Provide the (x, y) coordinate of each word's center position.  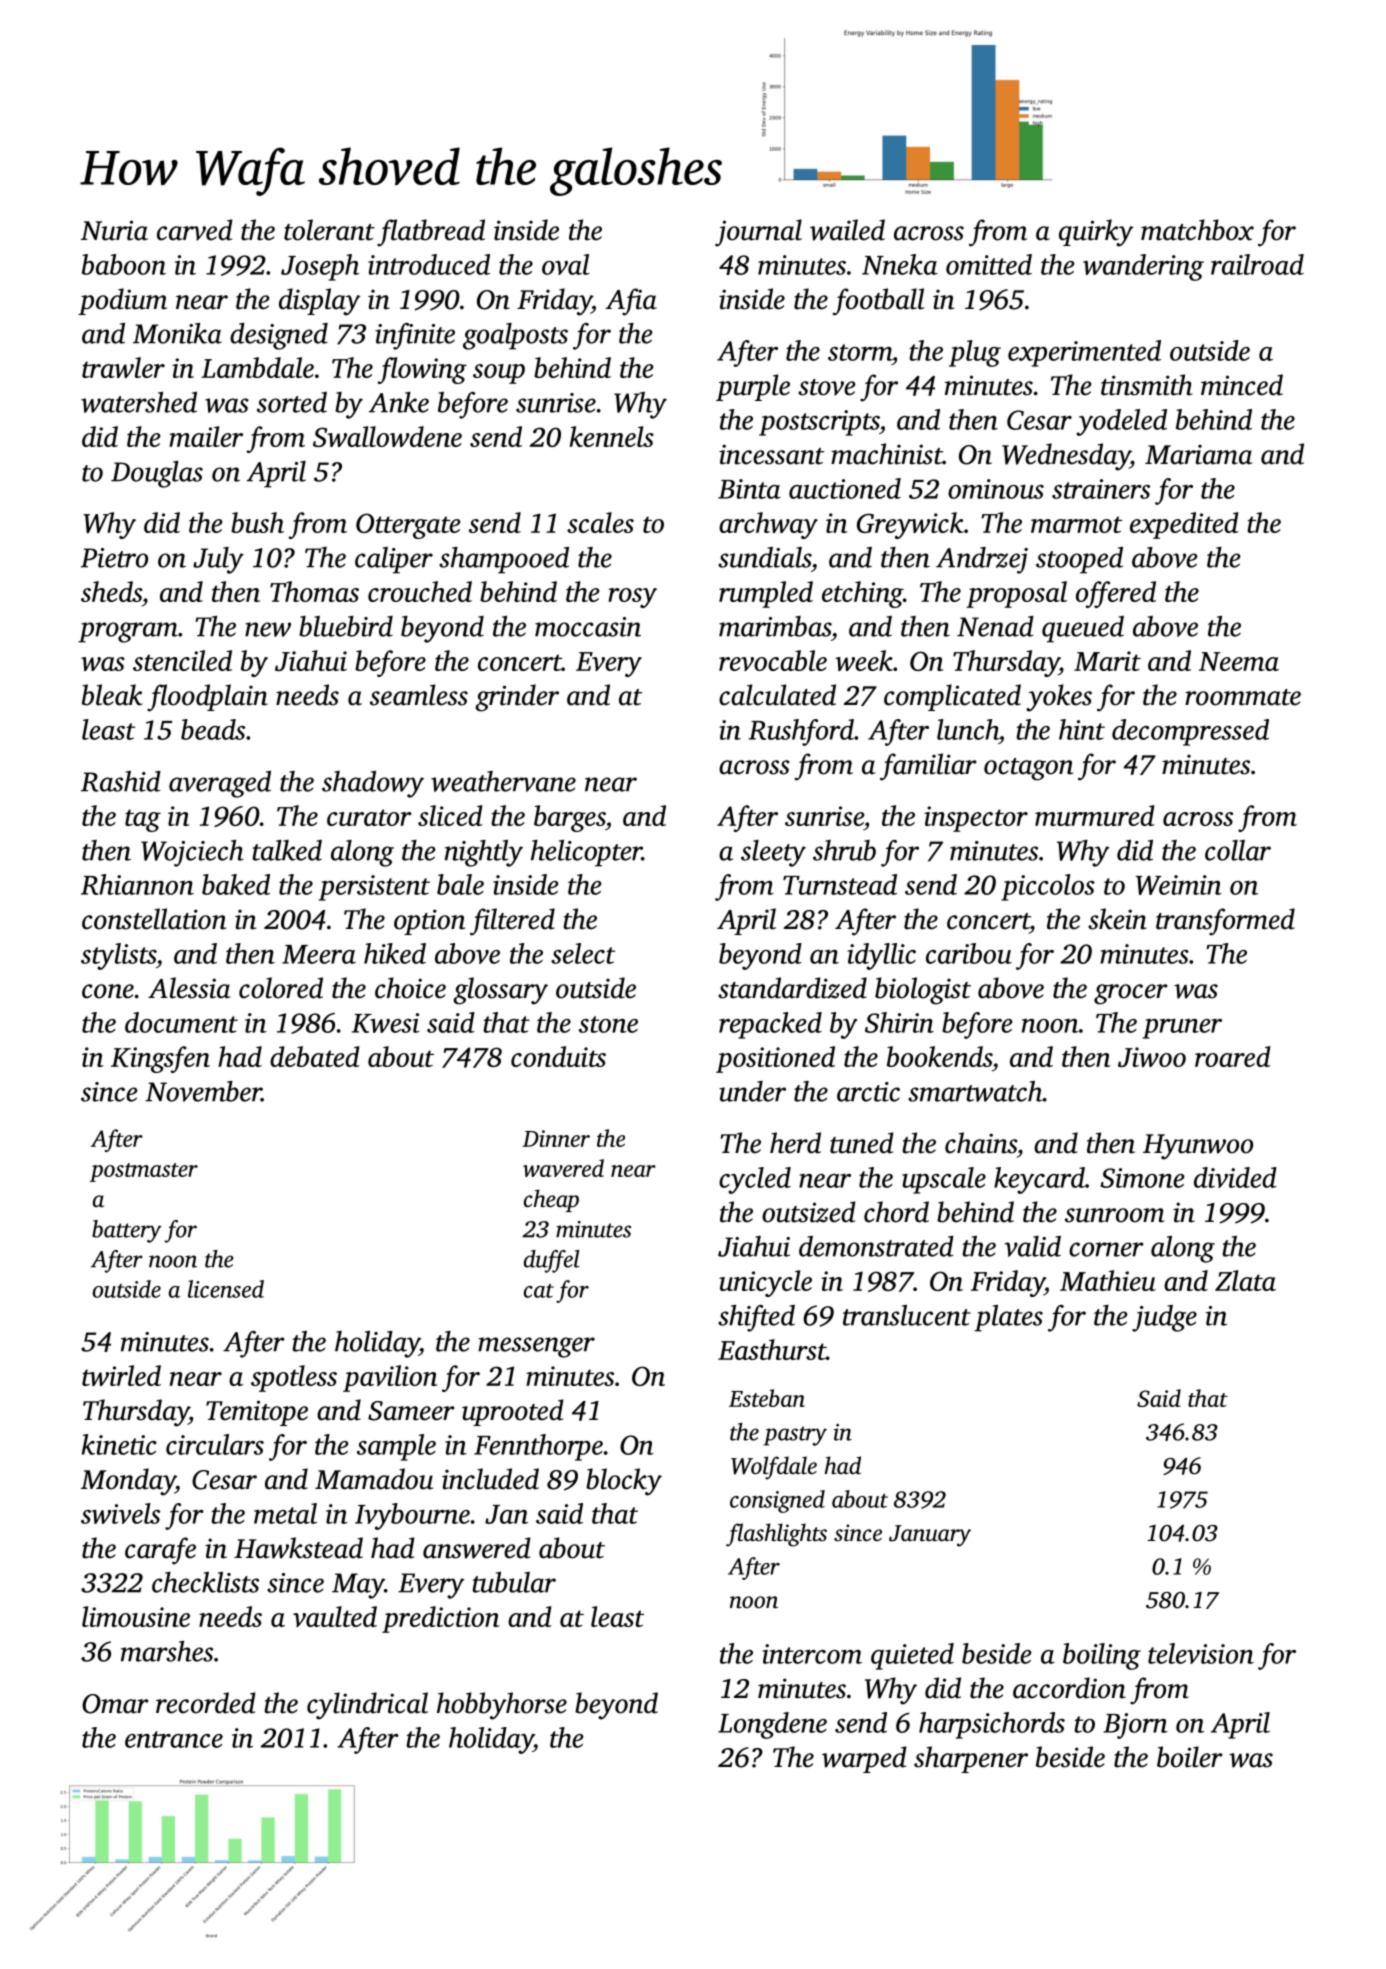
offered (1116, 594)
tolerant (329, 230)
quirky (1096, 233)
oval (566, 264)
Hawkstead (298, 1548)
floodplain (207, 698)
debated (315, 1056)
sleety (773, 853)
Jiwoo (1152, 1057)
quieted (912, 1656)
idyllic (882, 956)
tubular (514, 1582)
